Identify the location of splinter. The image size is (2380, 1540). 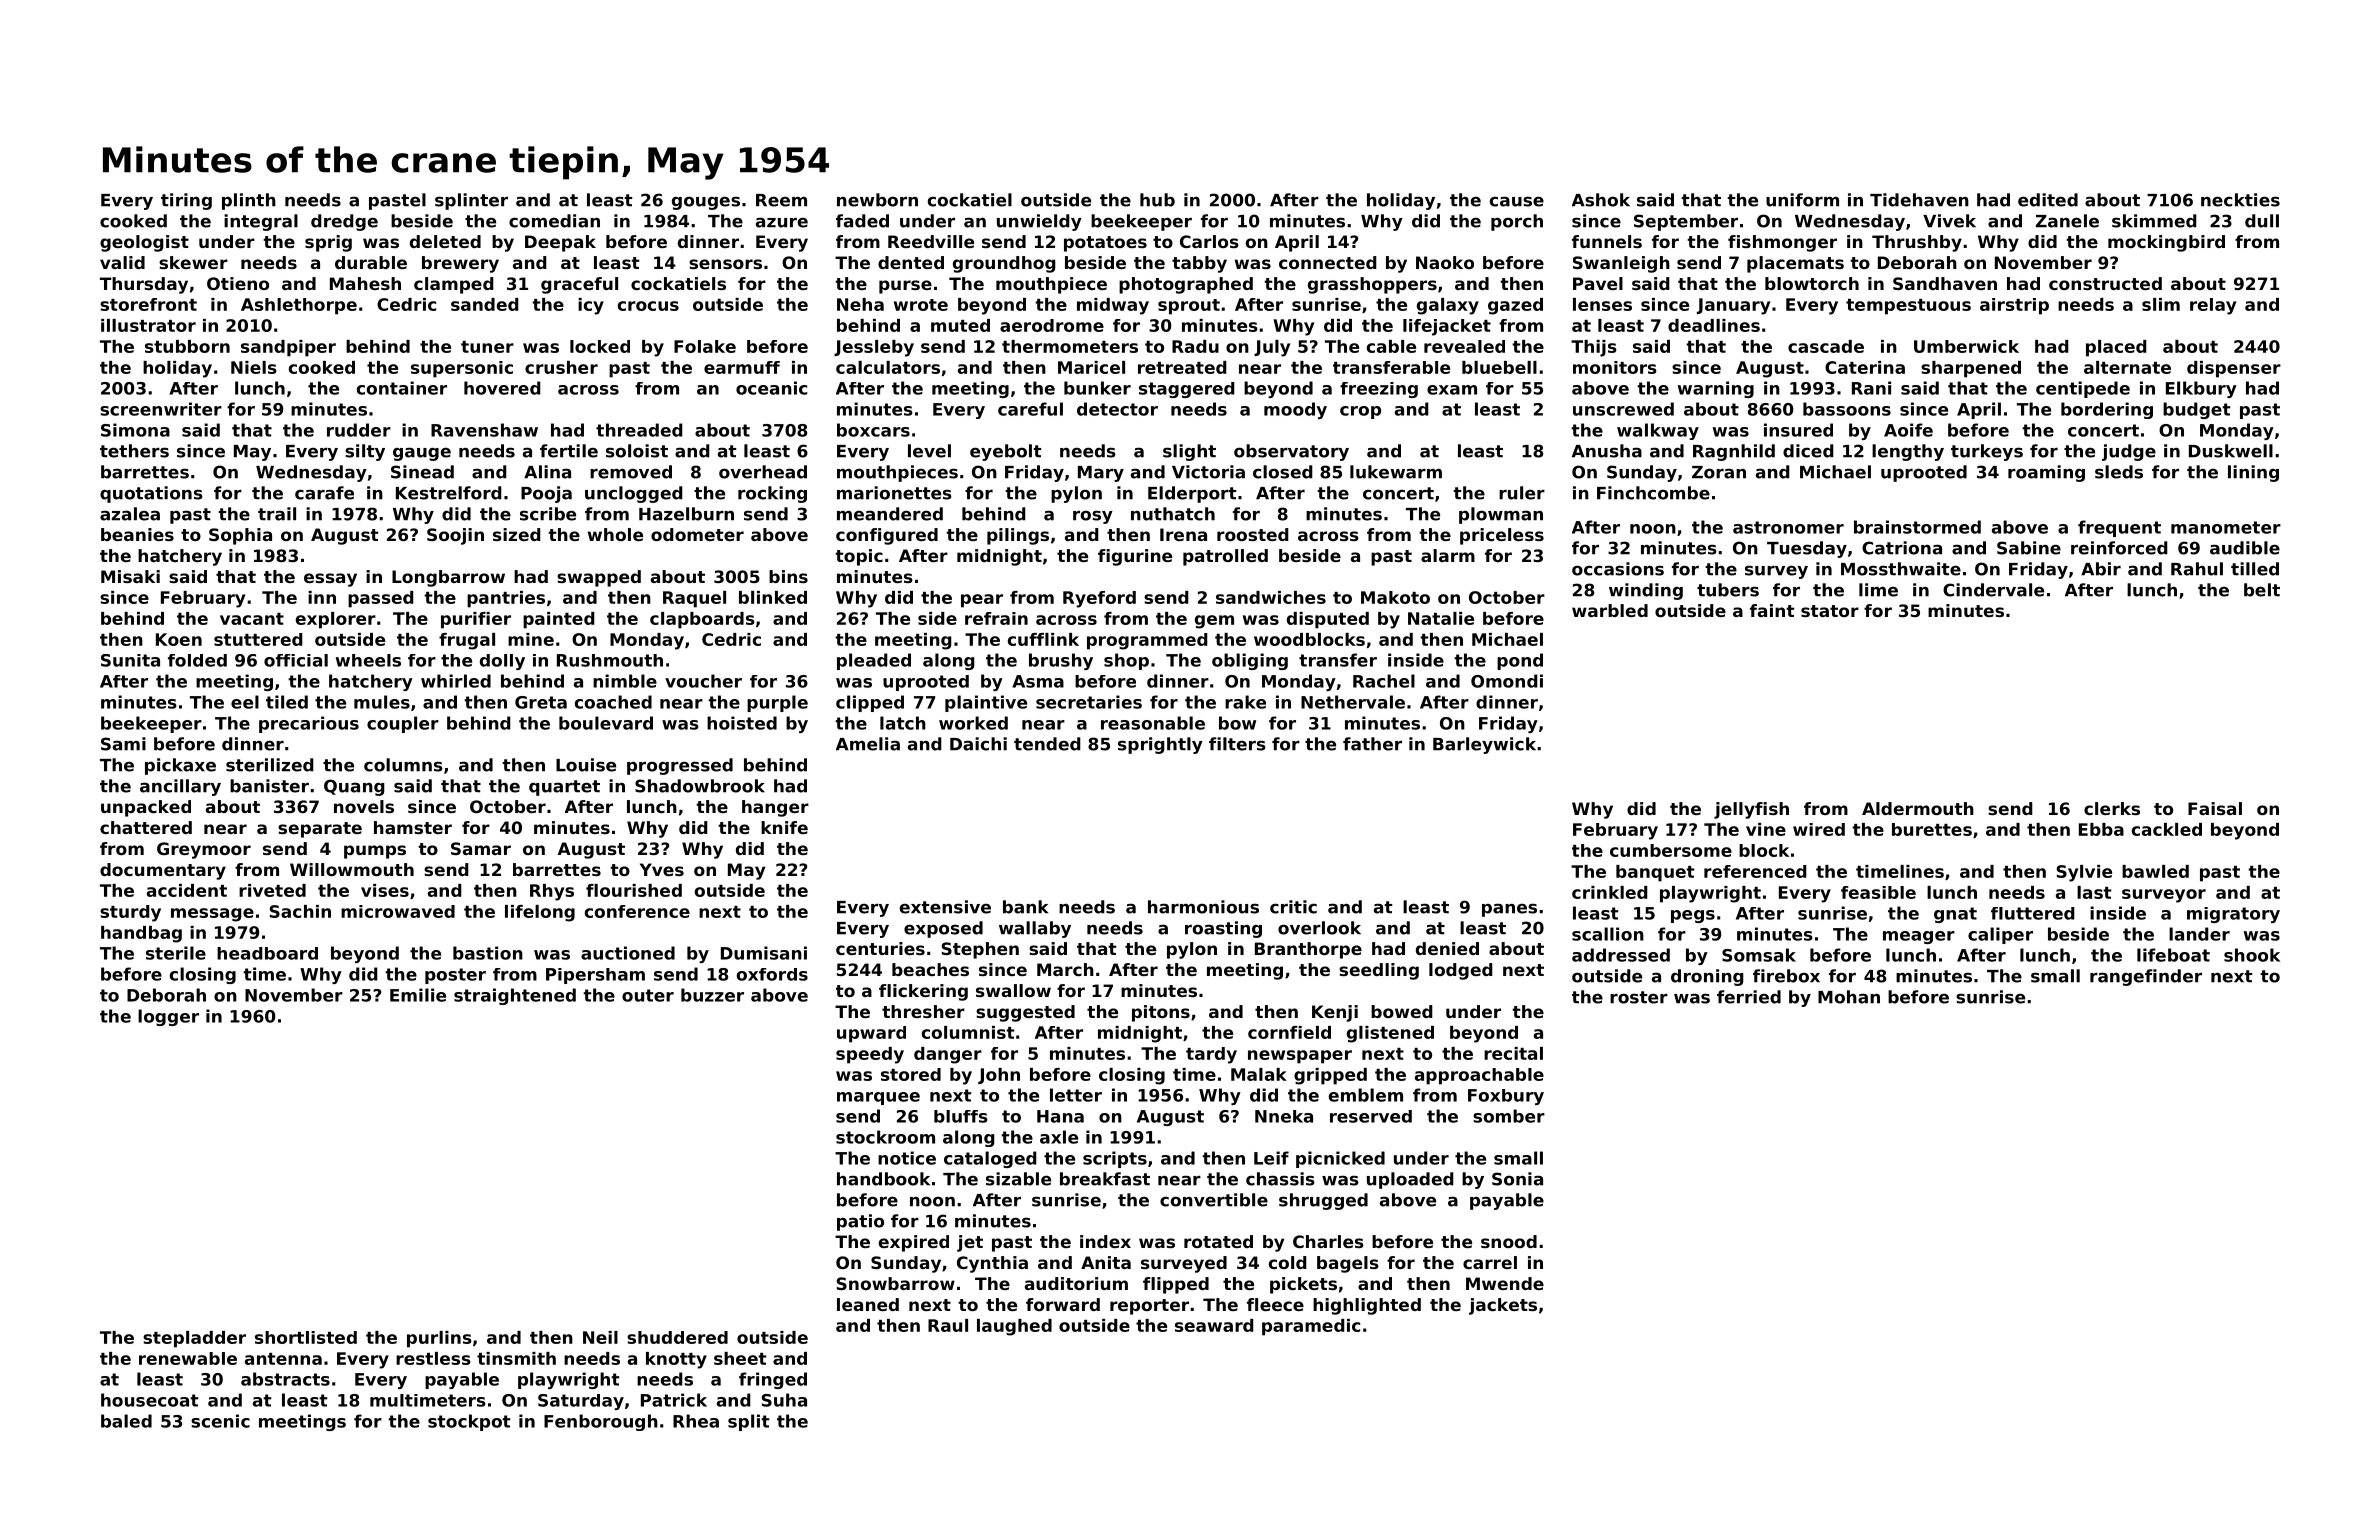
(471, 201).
